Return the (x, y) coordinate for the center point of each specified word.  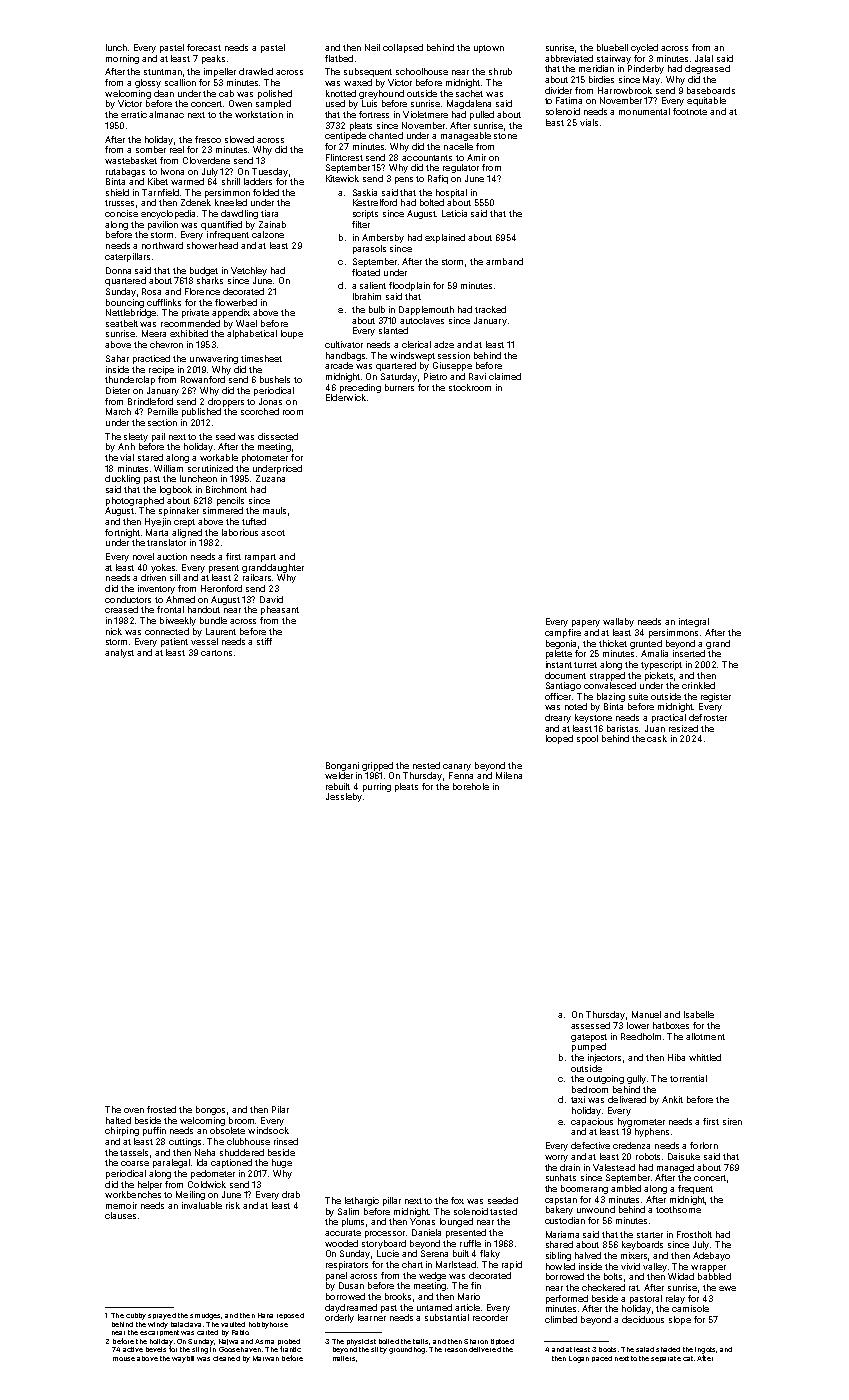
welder (339, 775)
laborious (240, 532)
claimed (505, 376)
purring (377, 787)
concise (121, 213)
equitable (706, 101)
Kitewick (342, 178)
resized (683, 728)
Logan (579, 1359)
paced (602, 1359)
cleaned (226, 1358)
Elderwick (346, 397)
